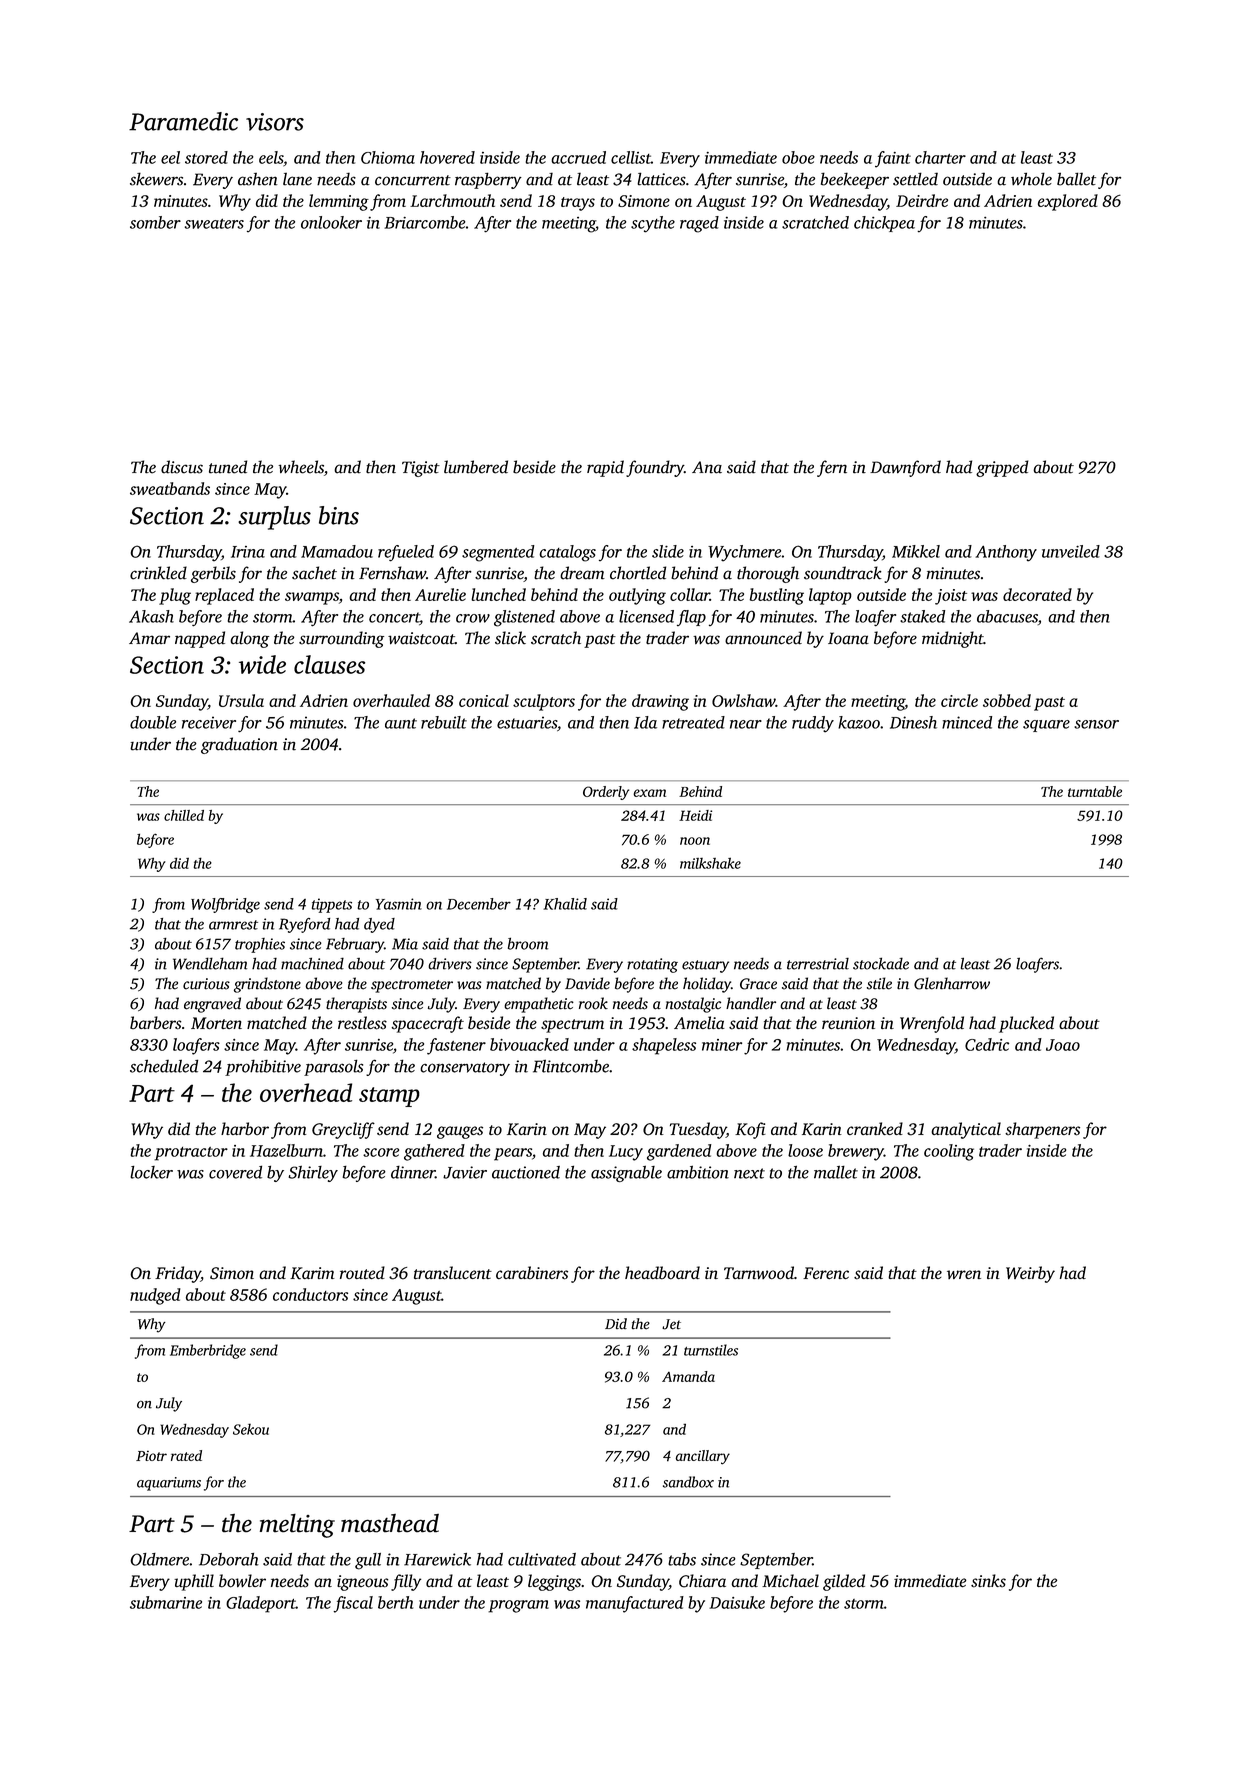  I want to click on brewery, so click(856, 1152).
